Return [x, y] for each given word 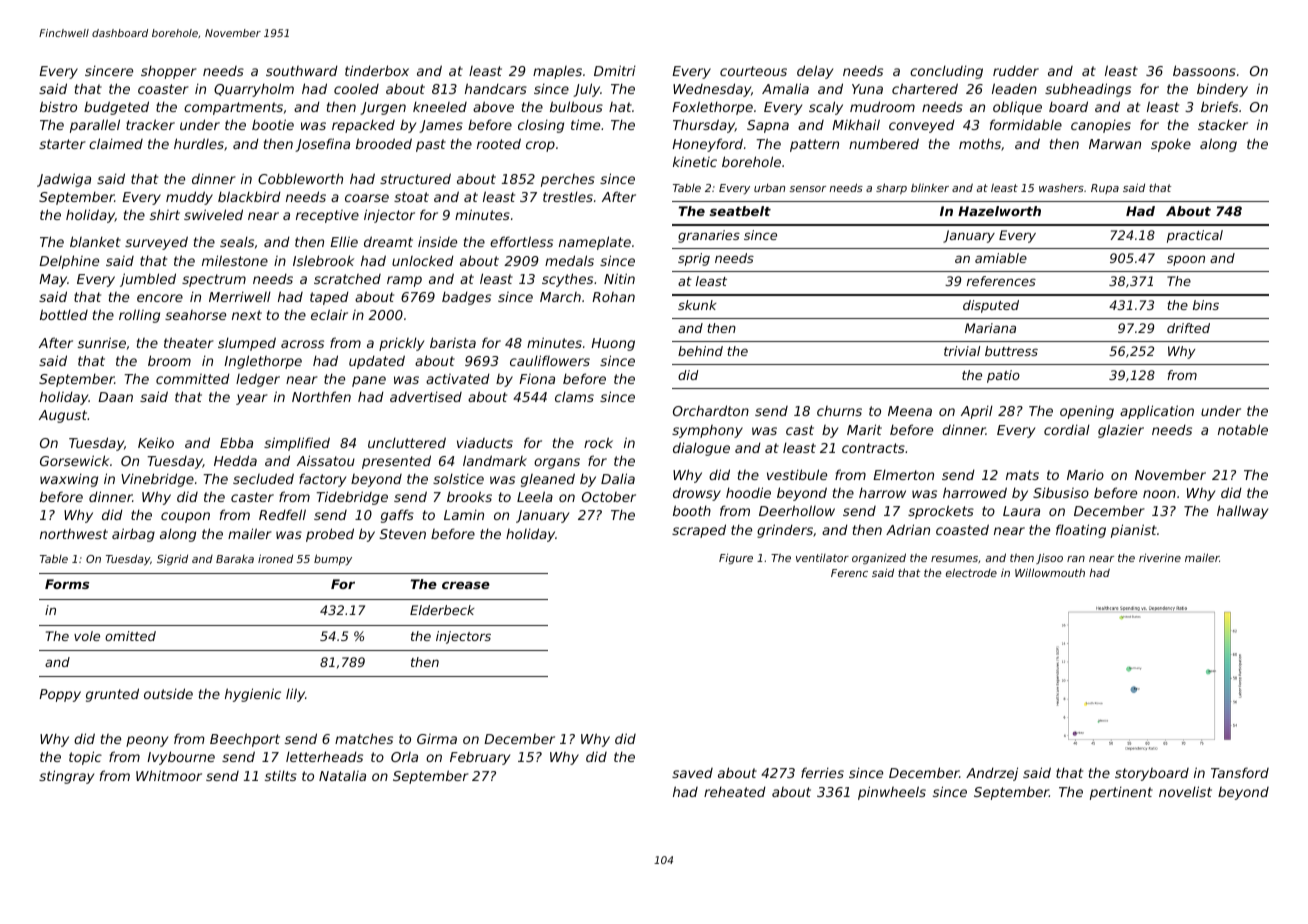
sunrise [102, 342]
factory [322, 480]
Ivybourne [181, 758]
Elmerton [903, 474]
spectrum [214, 280]
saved [692, 773]
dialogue [701, 449]
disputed [991, 306]
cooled [356, 89]
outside [168, 693]
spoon [1186, 260]
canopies [1101, 126]
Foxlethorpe [712, 108]
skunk [697, 305]
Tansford [1240, 772]
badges [466, 298]
